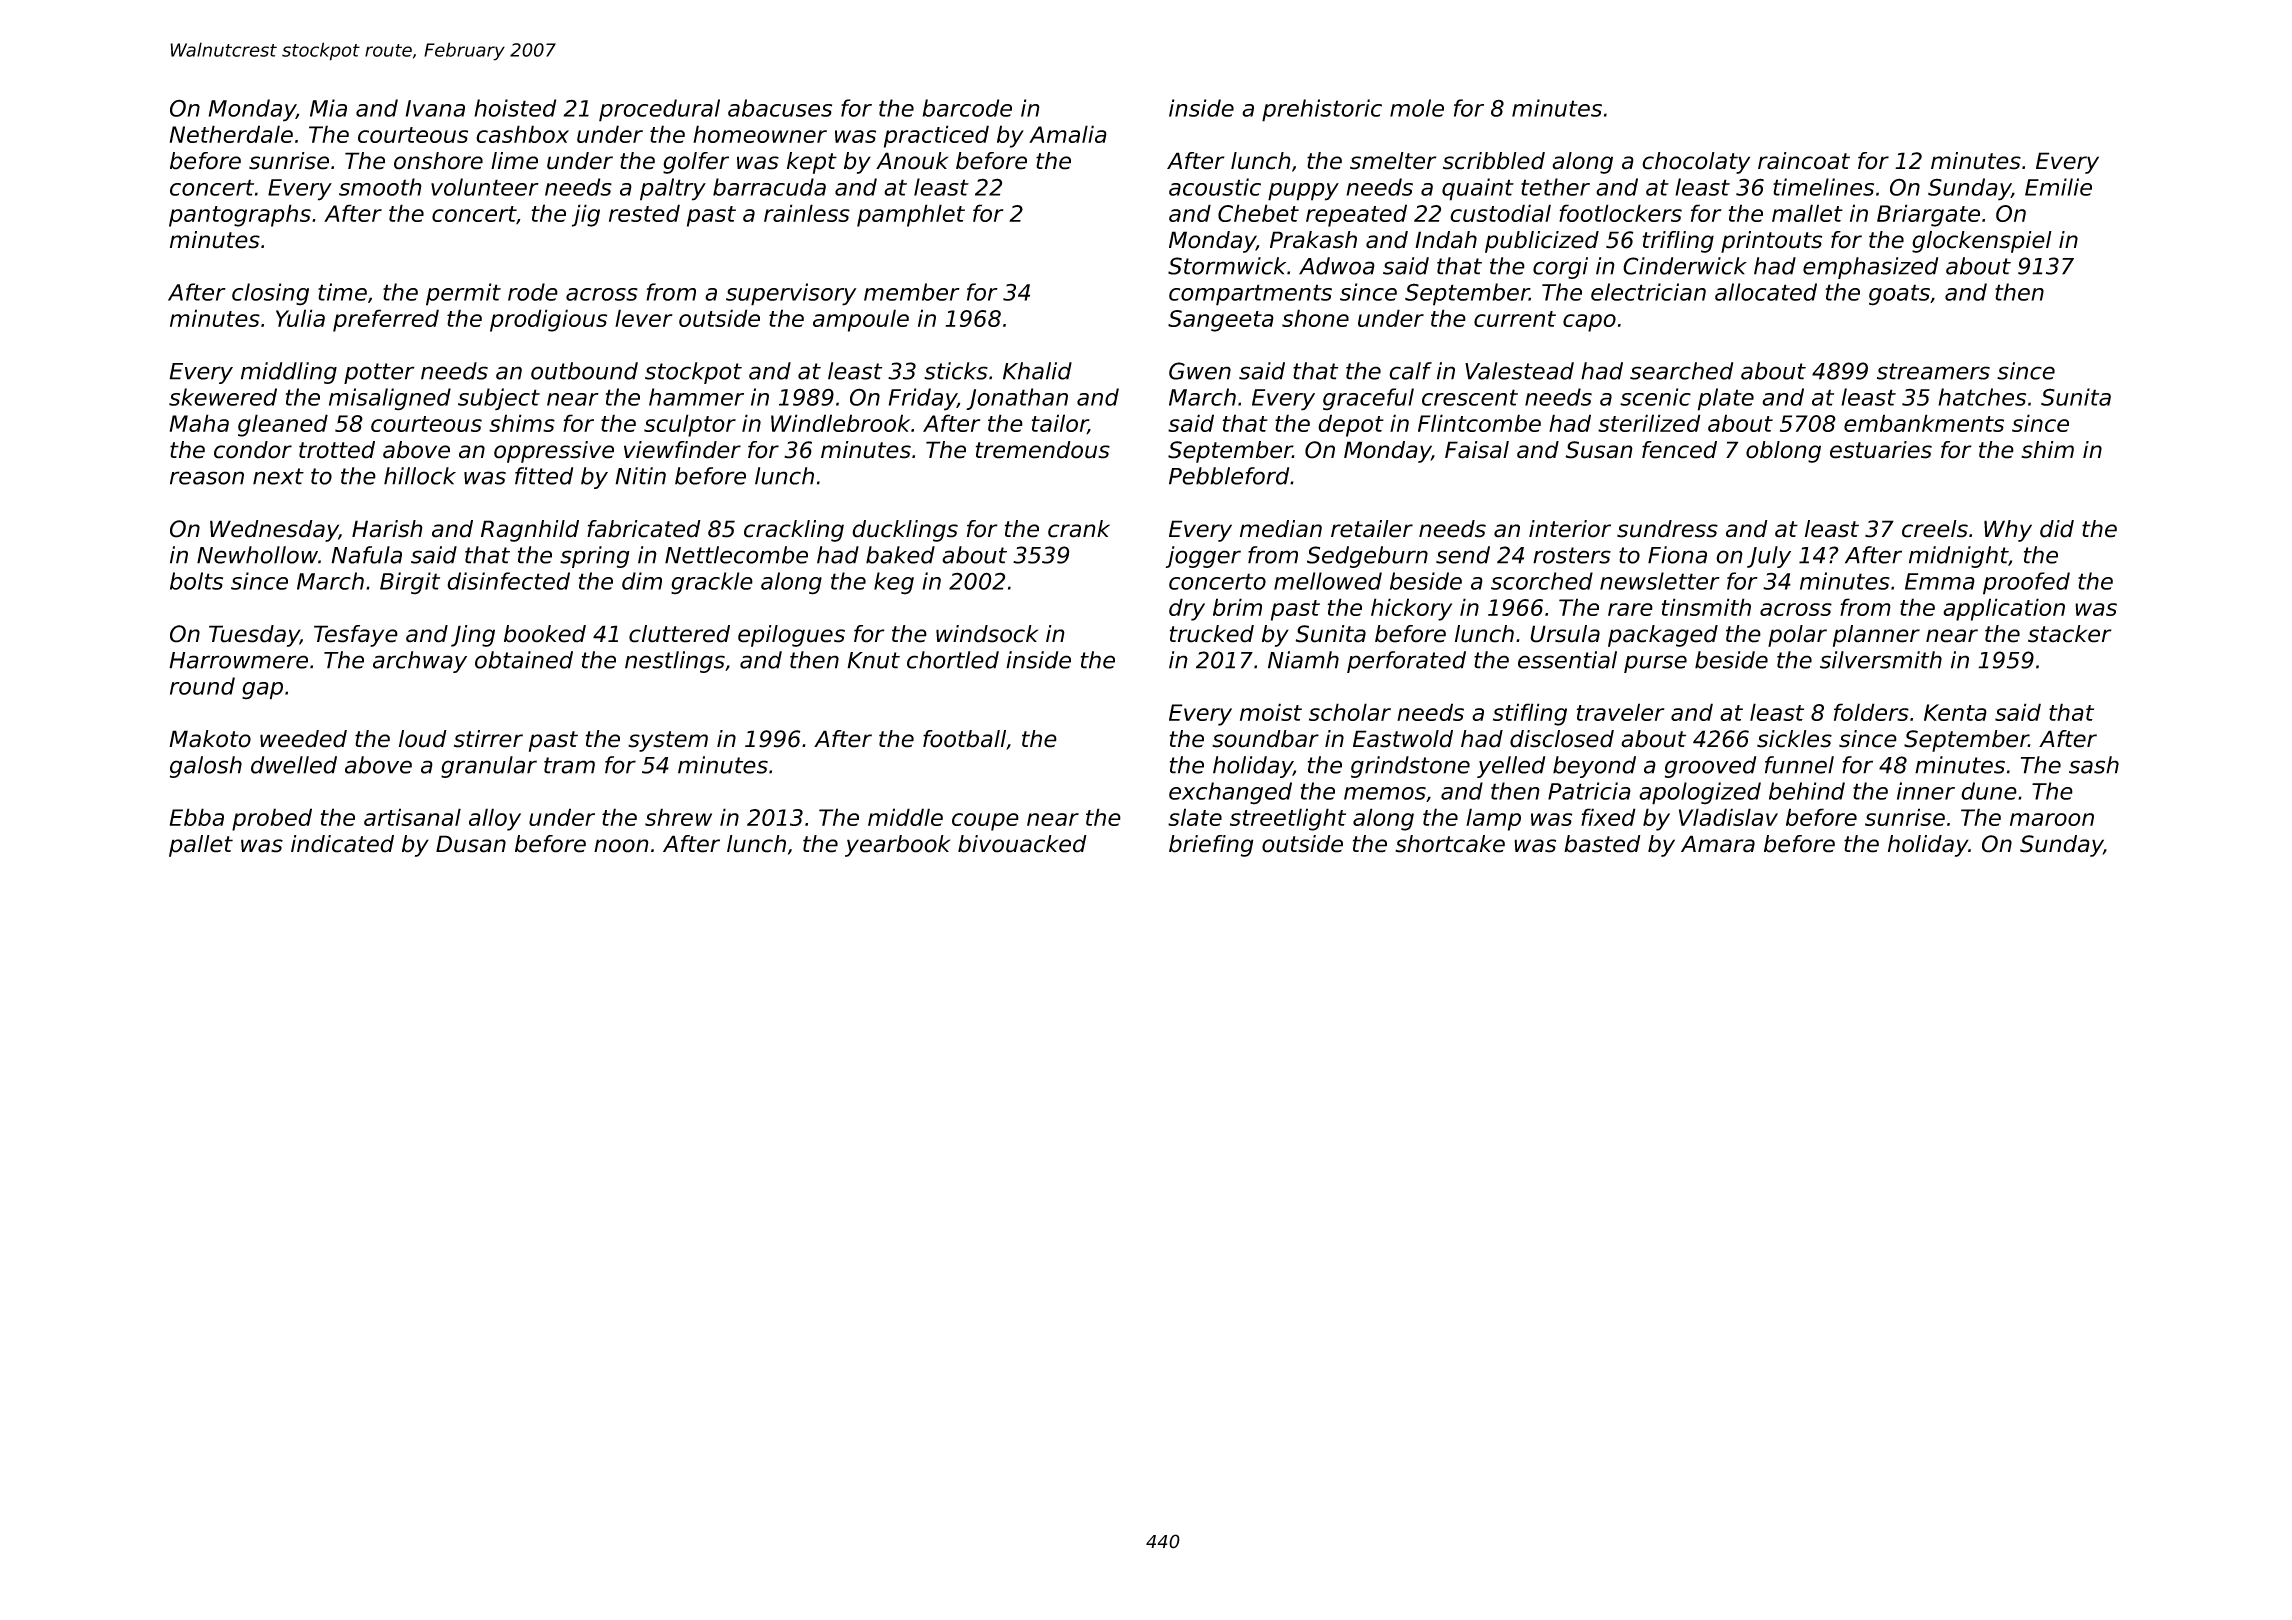 This screenshot has width=2292, height=1620. What do you see at coordinates (1555, 187) in the screenshot?
I see `tether` at bounding box center [1555, 187].
